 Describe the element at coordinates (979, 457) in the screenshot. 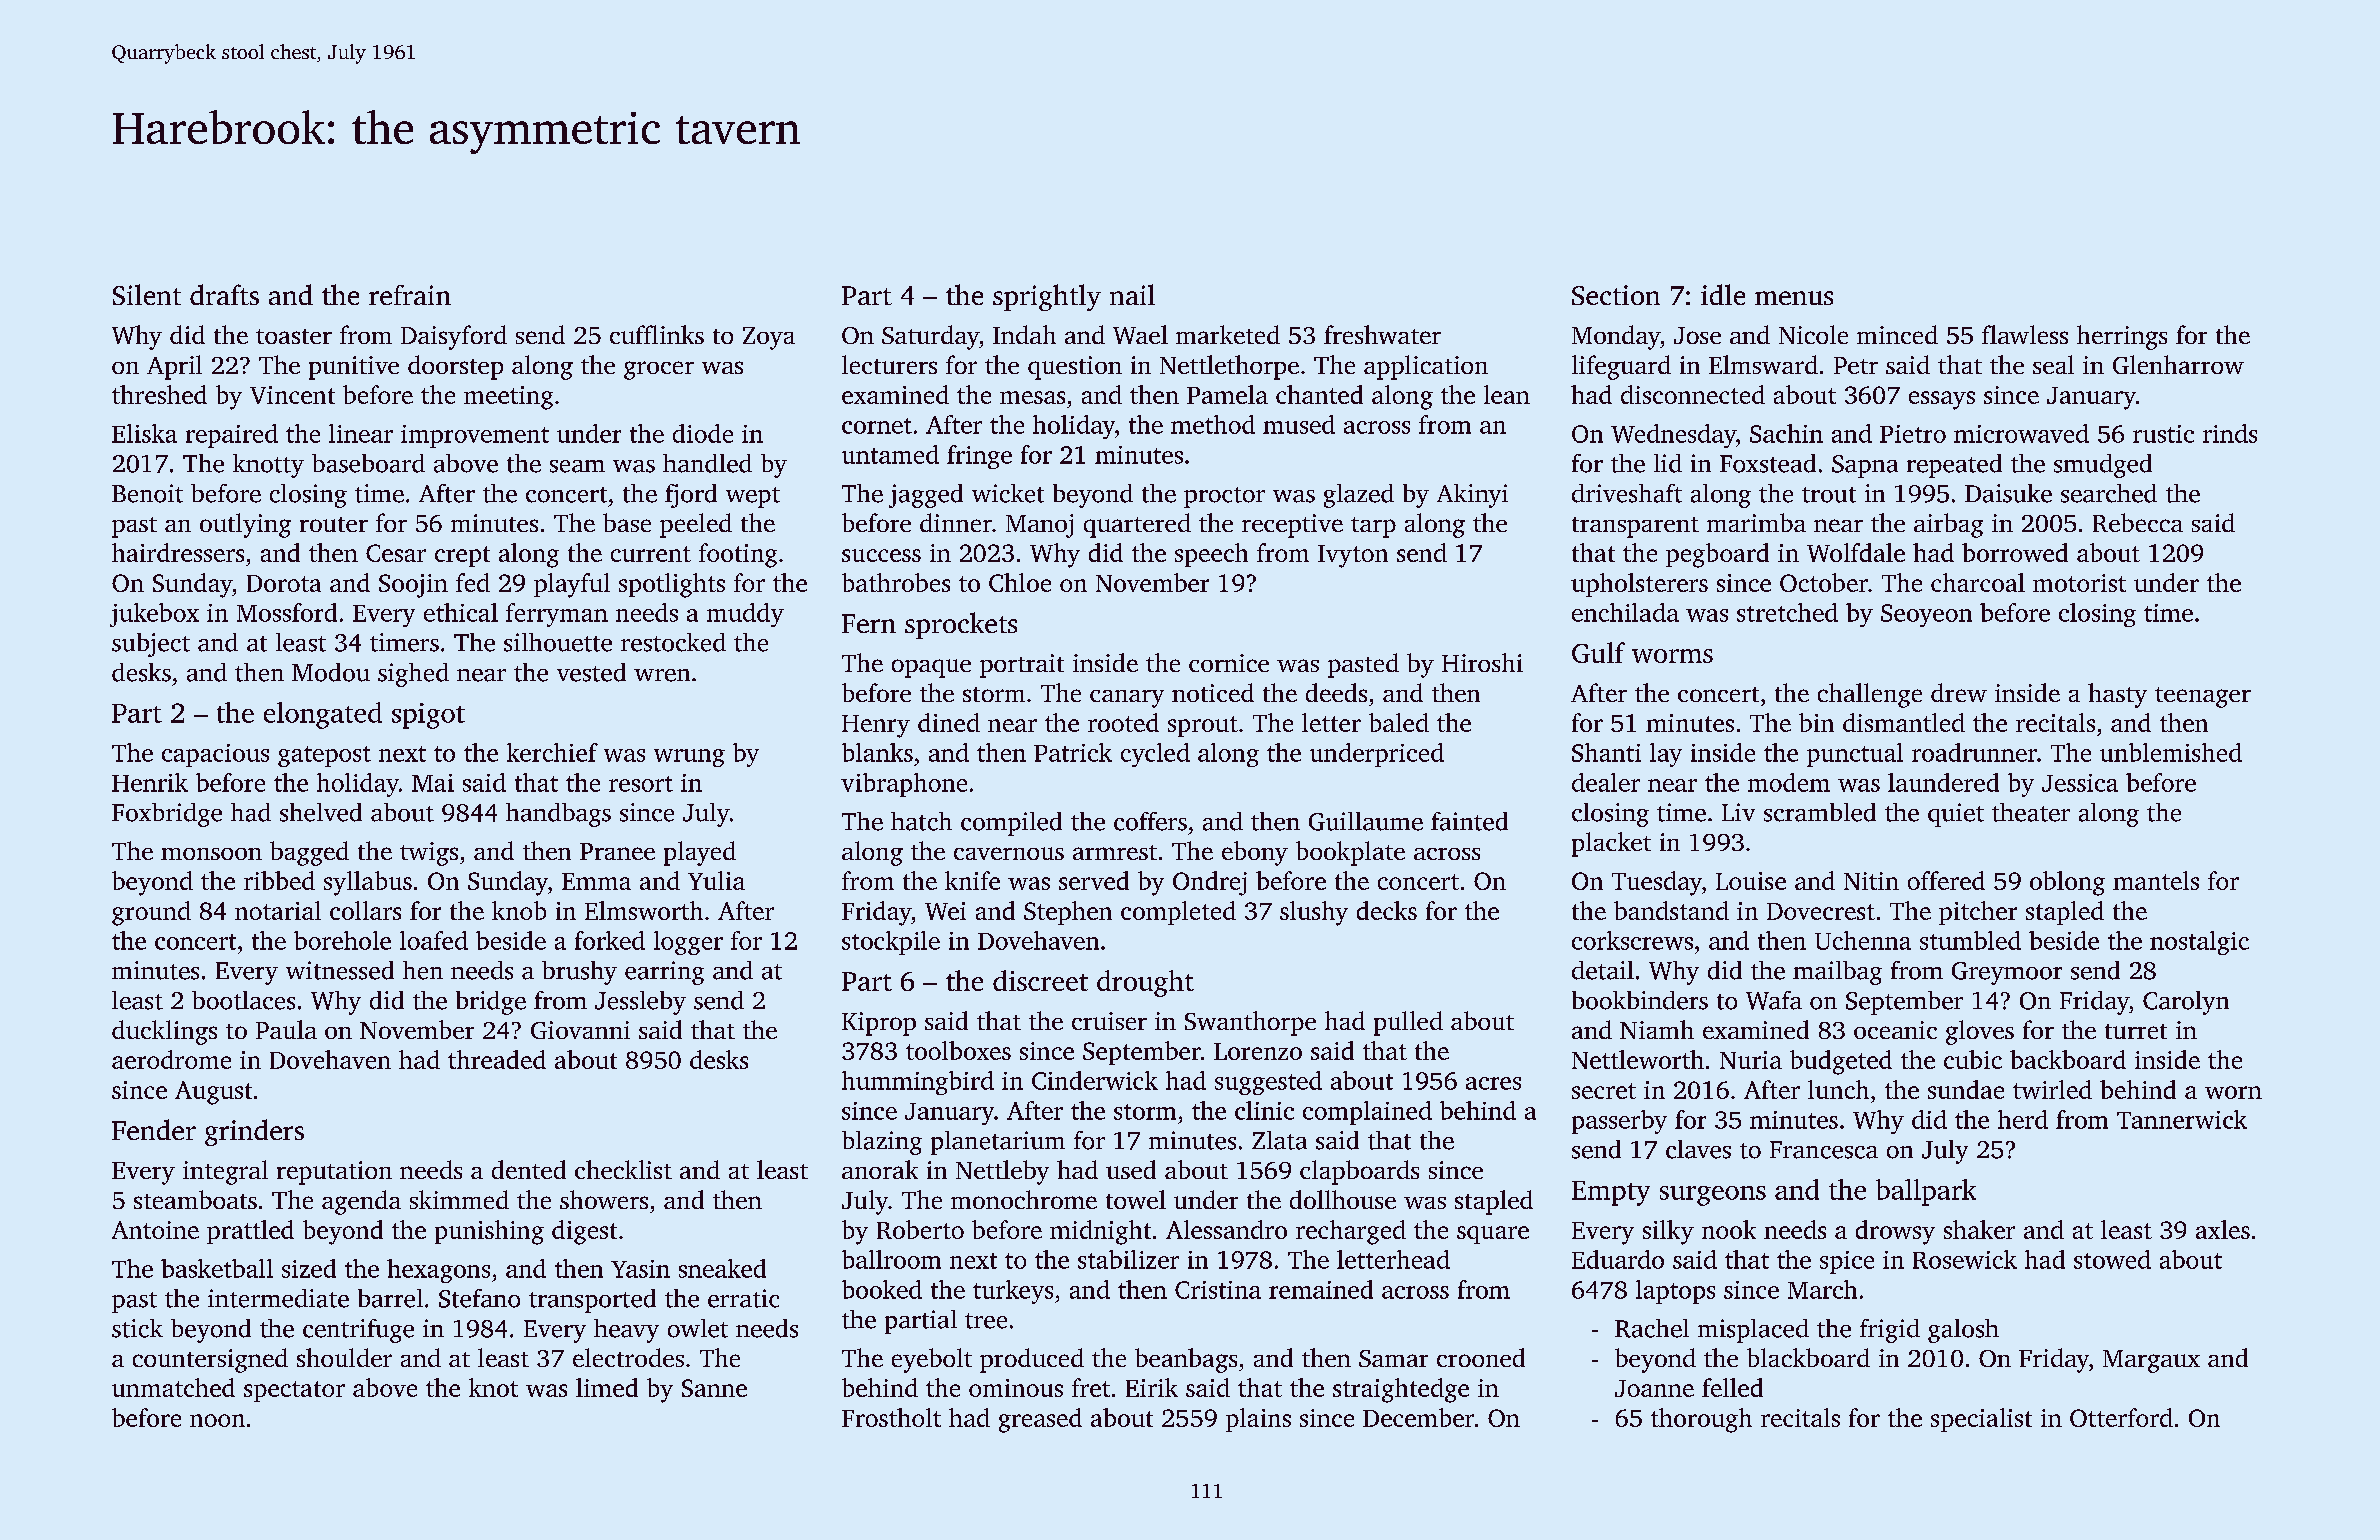

I see `fringe` at that location.
